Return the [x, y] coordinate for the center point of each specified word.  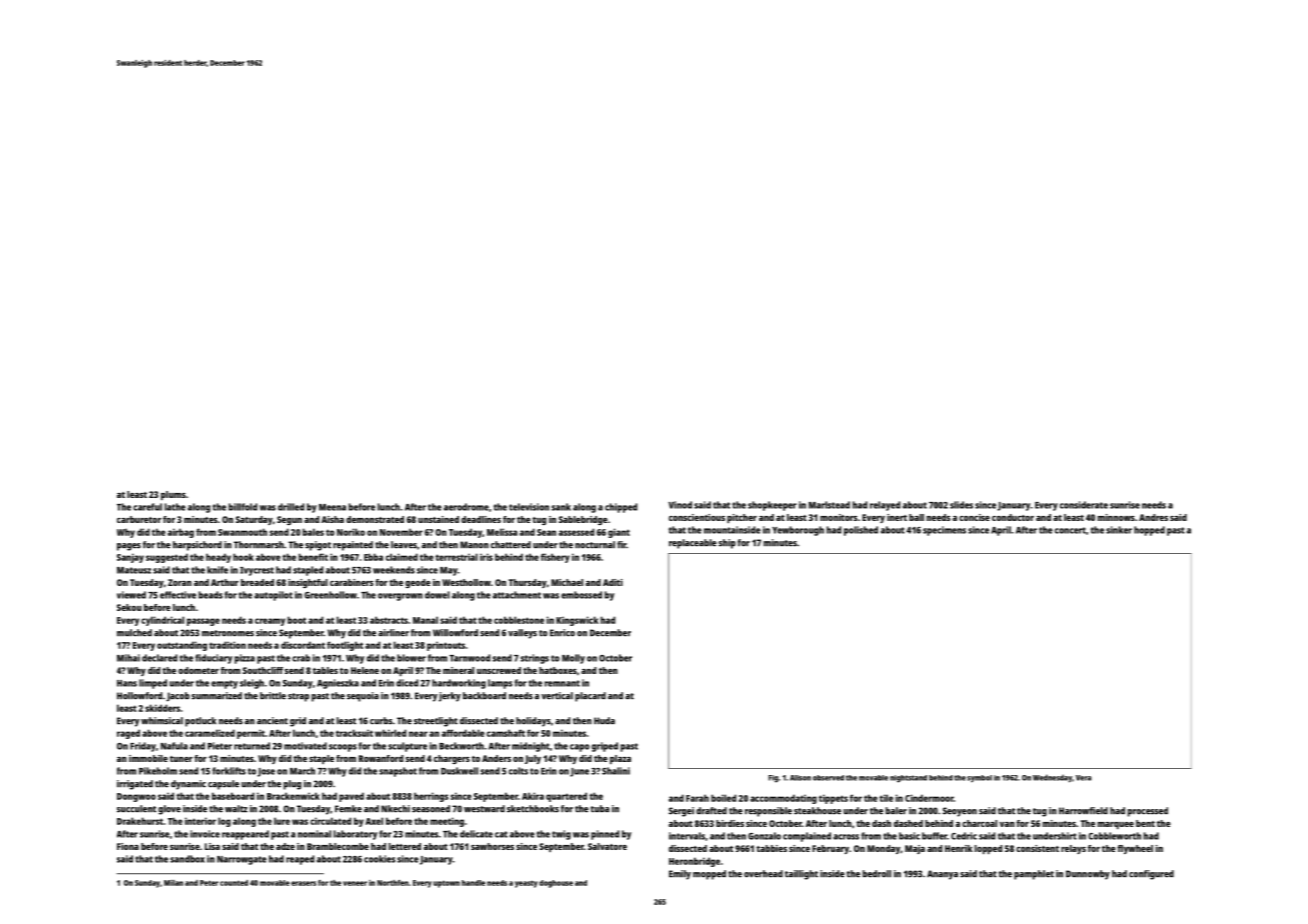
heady [218, 558]
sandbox [187, 859]
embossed [581, 595]
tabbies [771, 848]
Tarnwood [469, 658]
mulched [134, 633]
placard [590, 697]
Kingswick [577, 621]
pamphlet [1034, 875]
